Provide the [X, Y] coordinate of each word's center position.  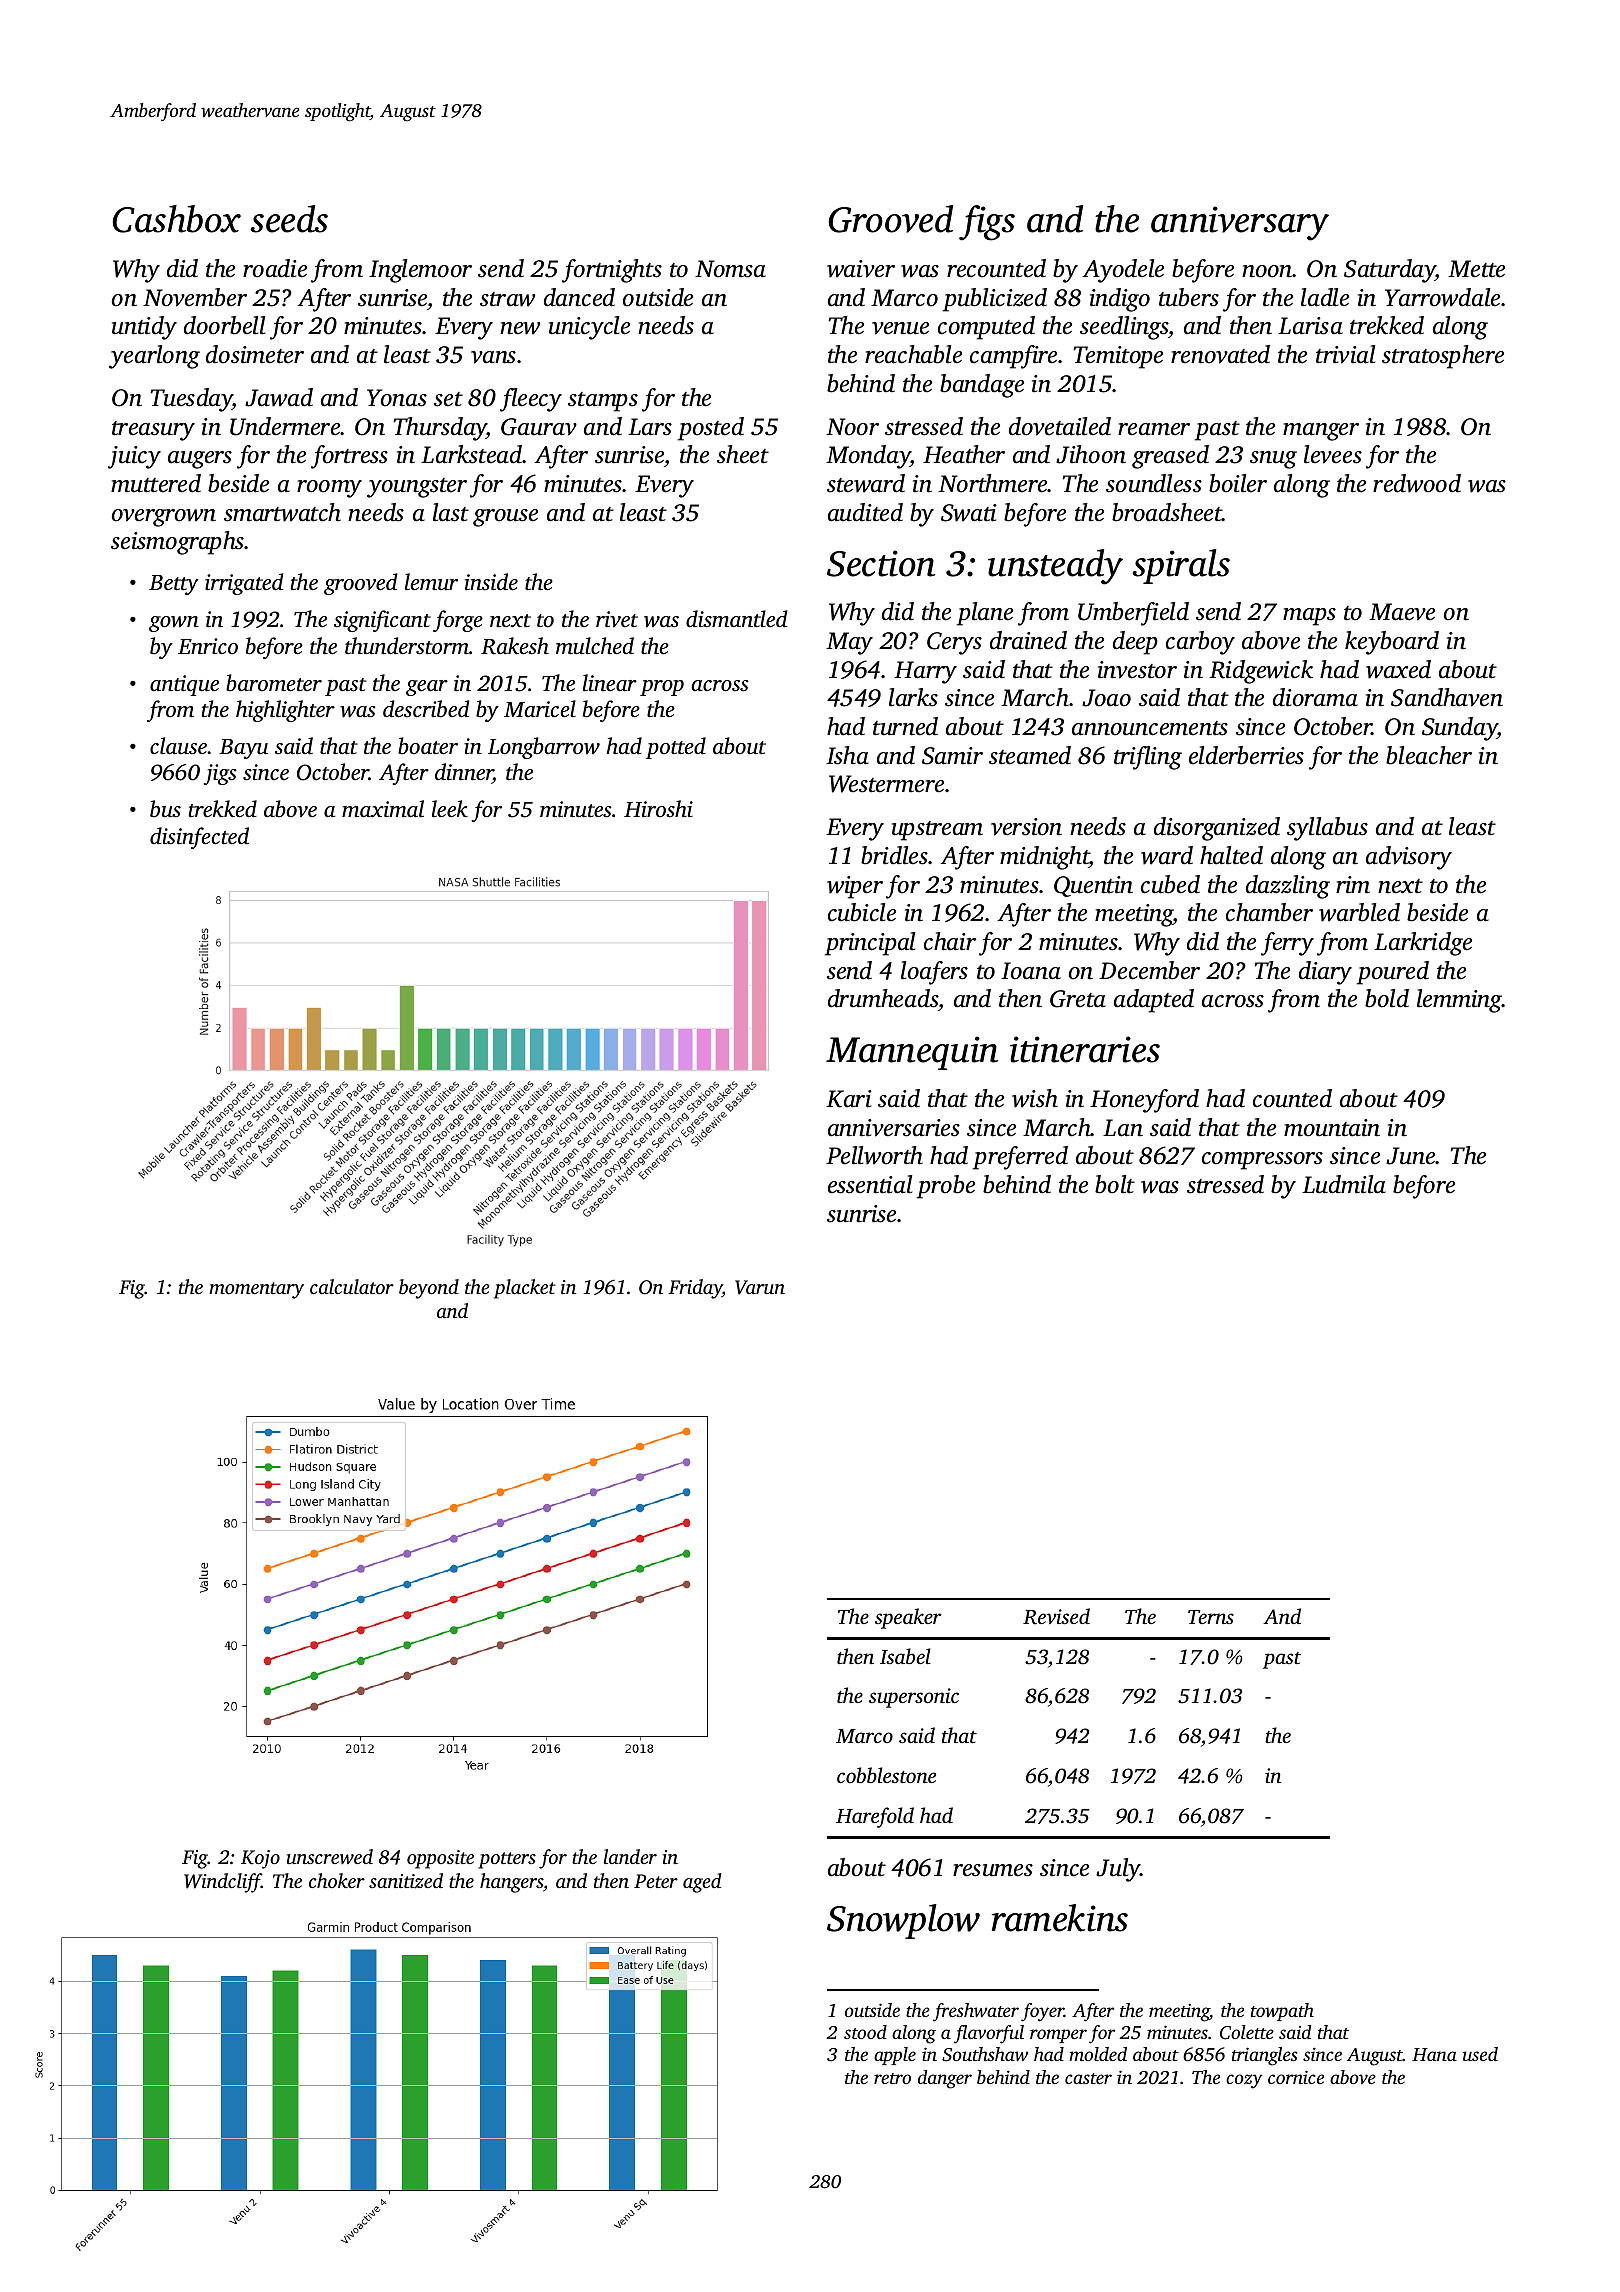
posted [711, 429]
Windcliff [223, 1883]
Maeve [1402, 612]
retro [892, 2078]
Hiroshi [658, 808]
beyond [429, 1289]
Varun [760, 1287]
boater [428, 746]
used [1480, 2054]
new [520, 328]
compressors [1262, 1161]
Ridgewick [1261, 672]
